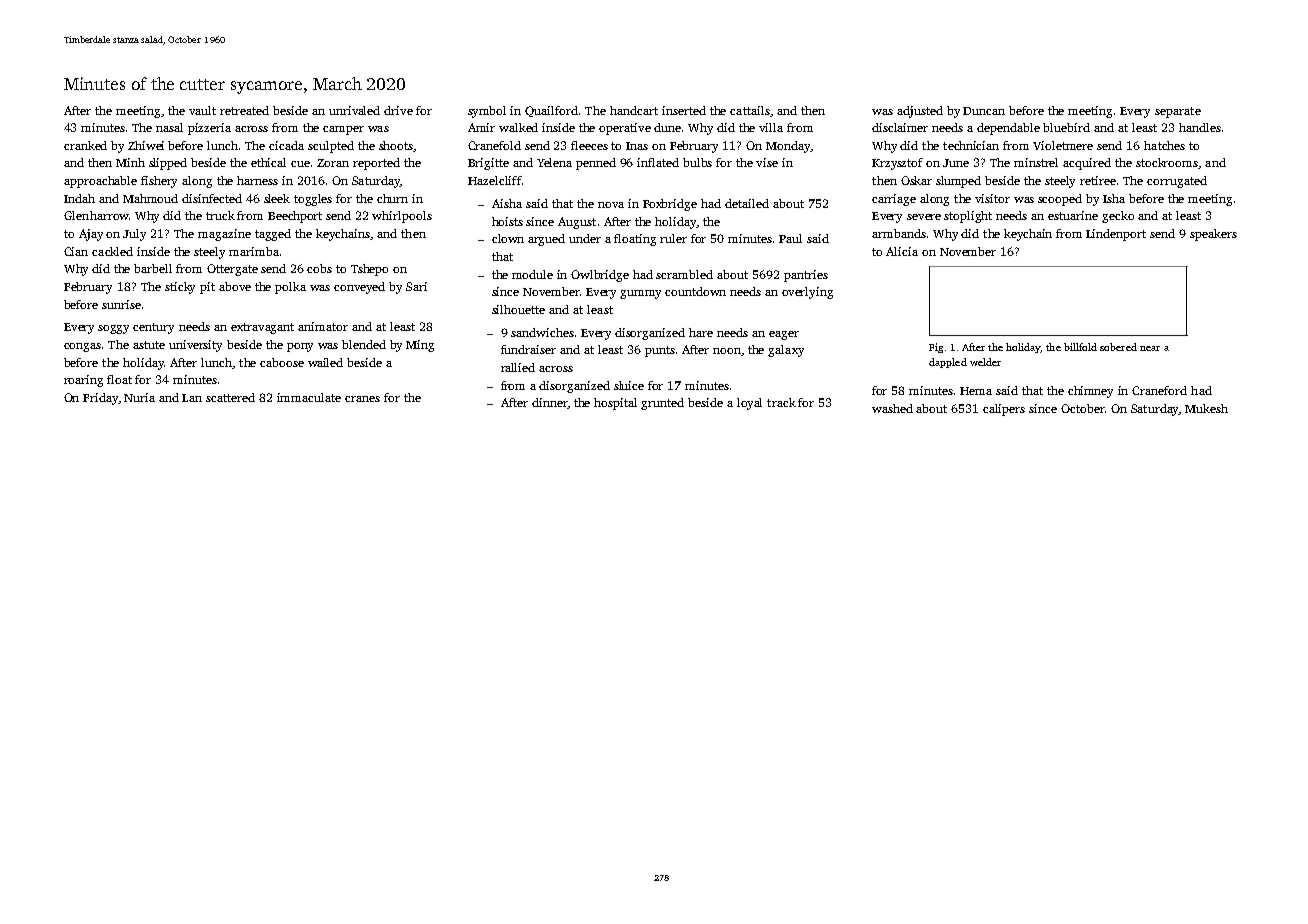 This screenshot has width=1308, height=924. What do you see at coordinates (625, 129) in the screenshot?
I see `operative` at bounding box center [625, 129].
